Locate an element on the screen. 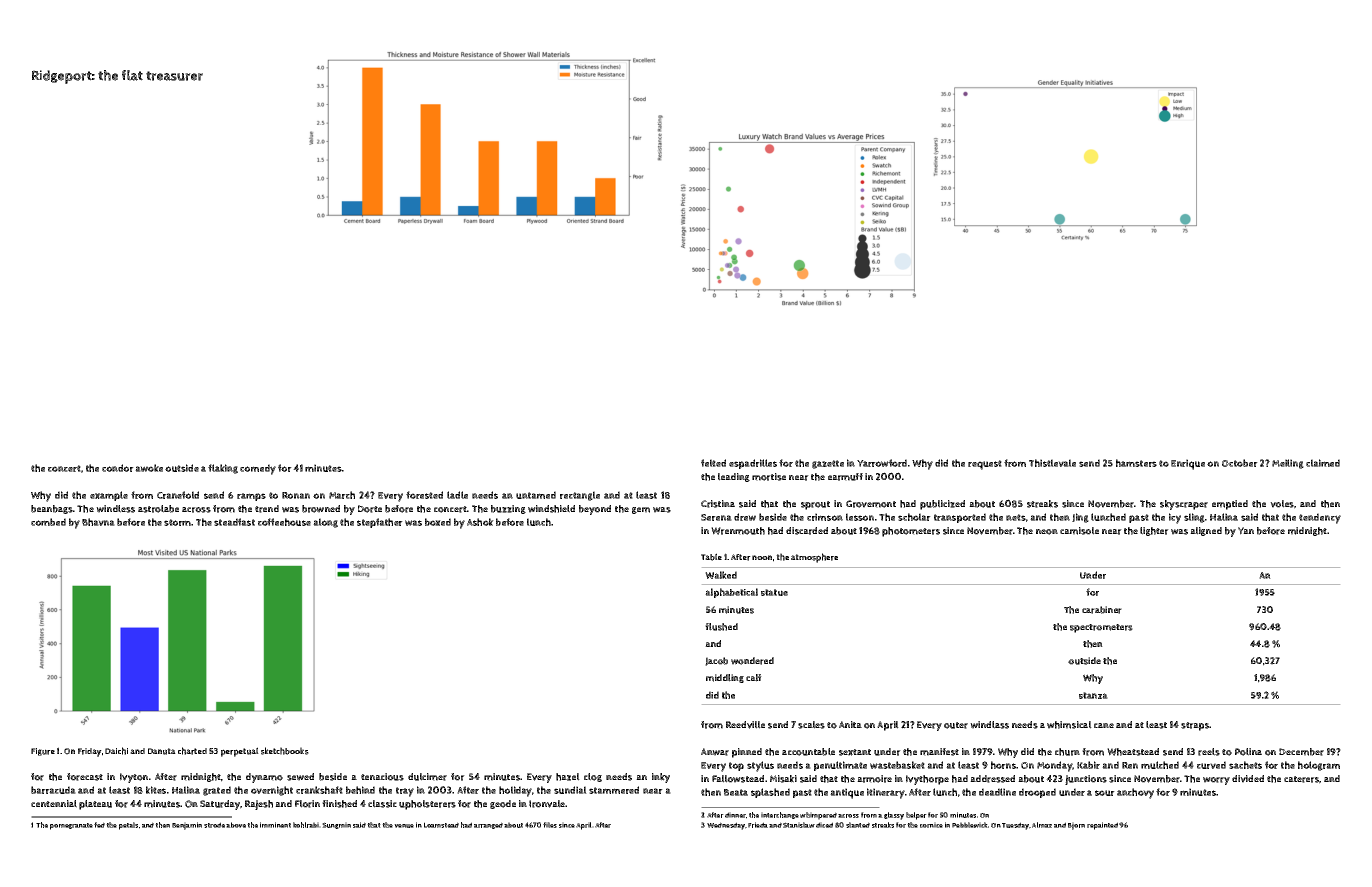  statue is located at coordinates (774, 592).
